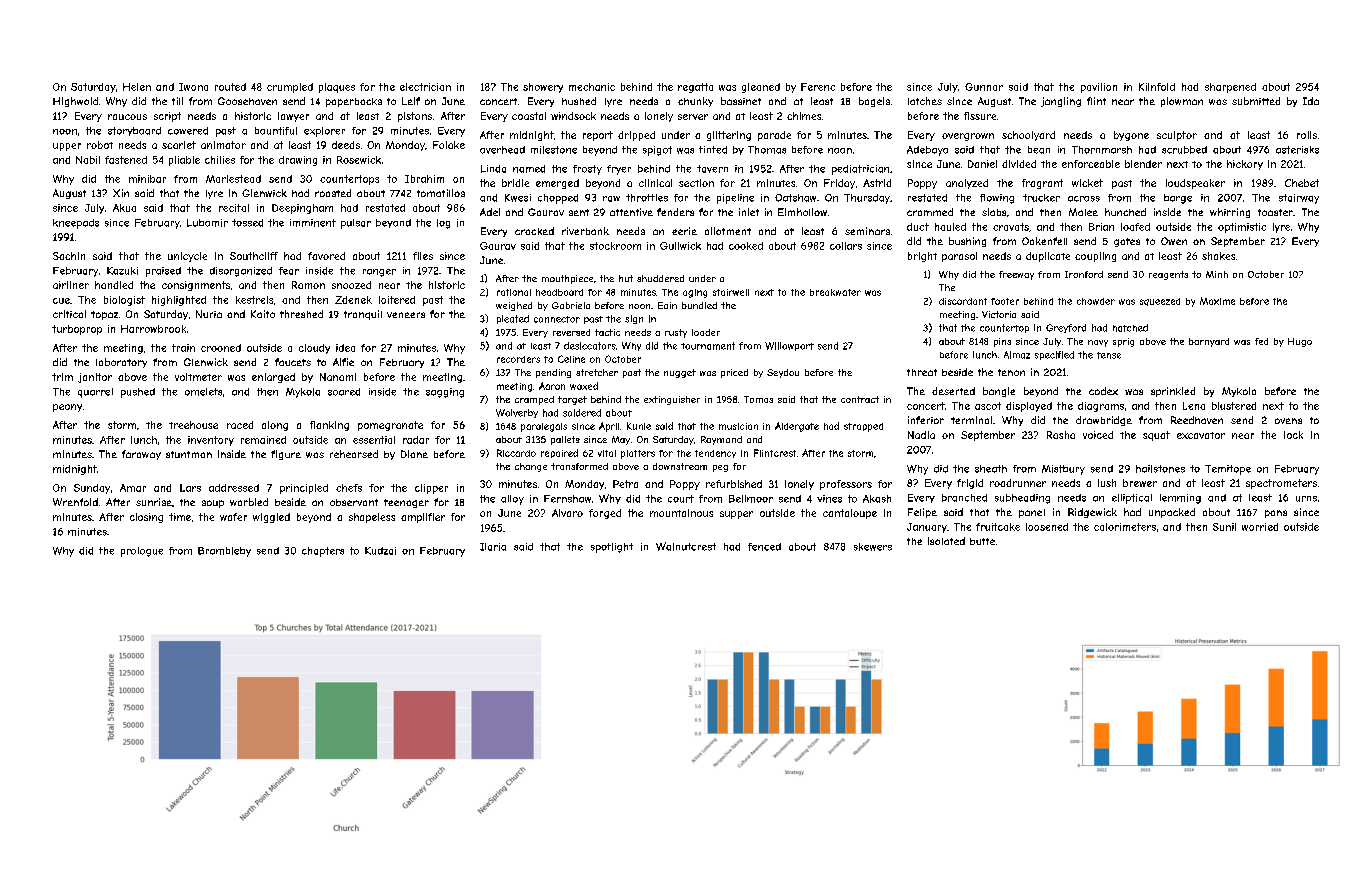  I want to click on butte, so click(982, 541).
